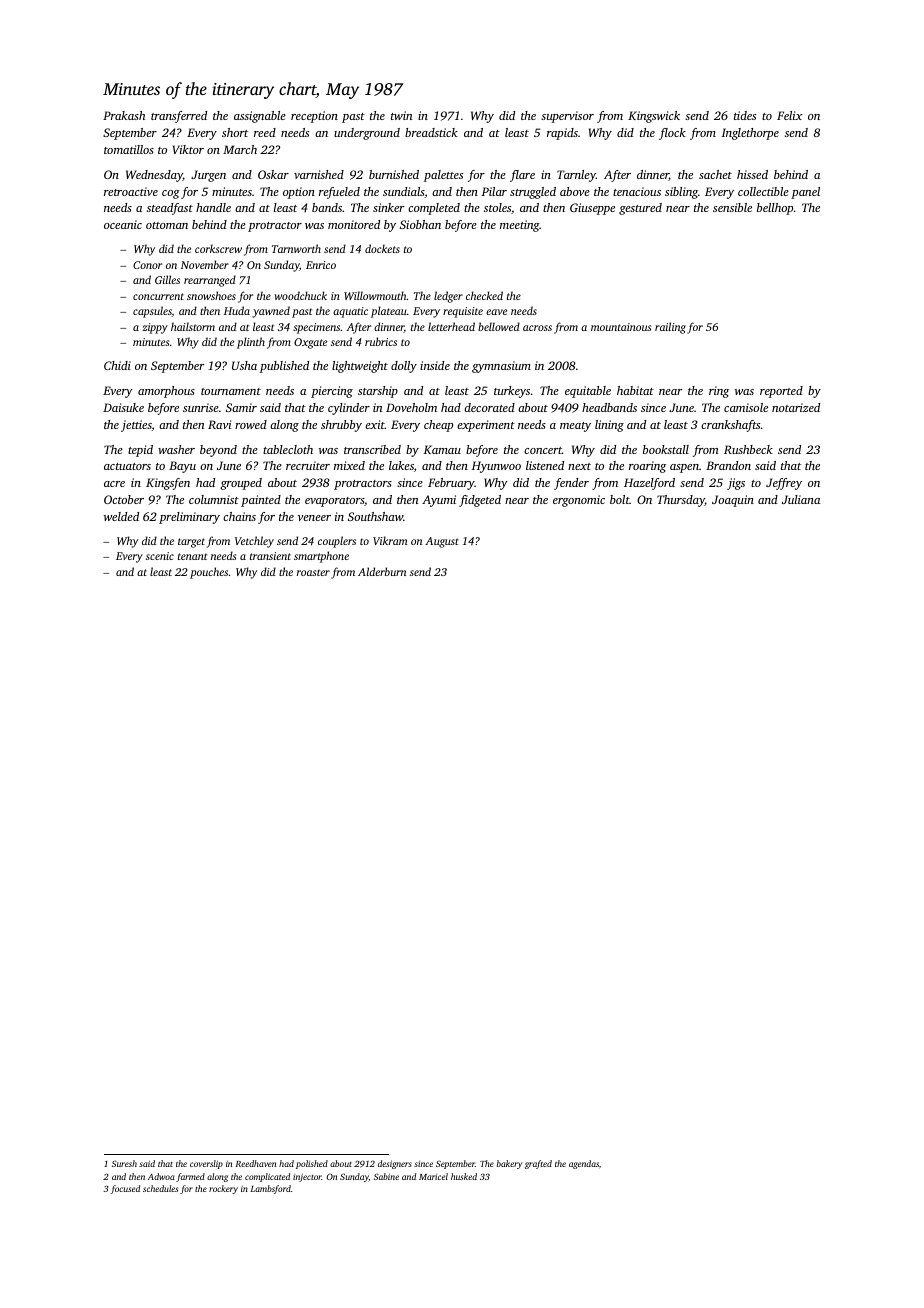 The height and width of the screenshot is (1308, 924). I want to click on Felix, so click(790, 115).
